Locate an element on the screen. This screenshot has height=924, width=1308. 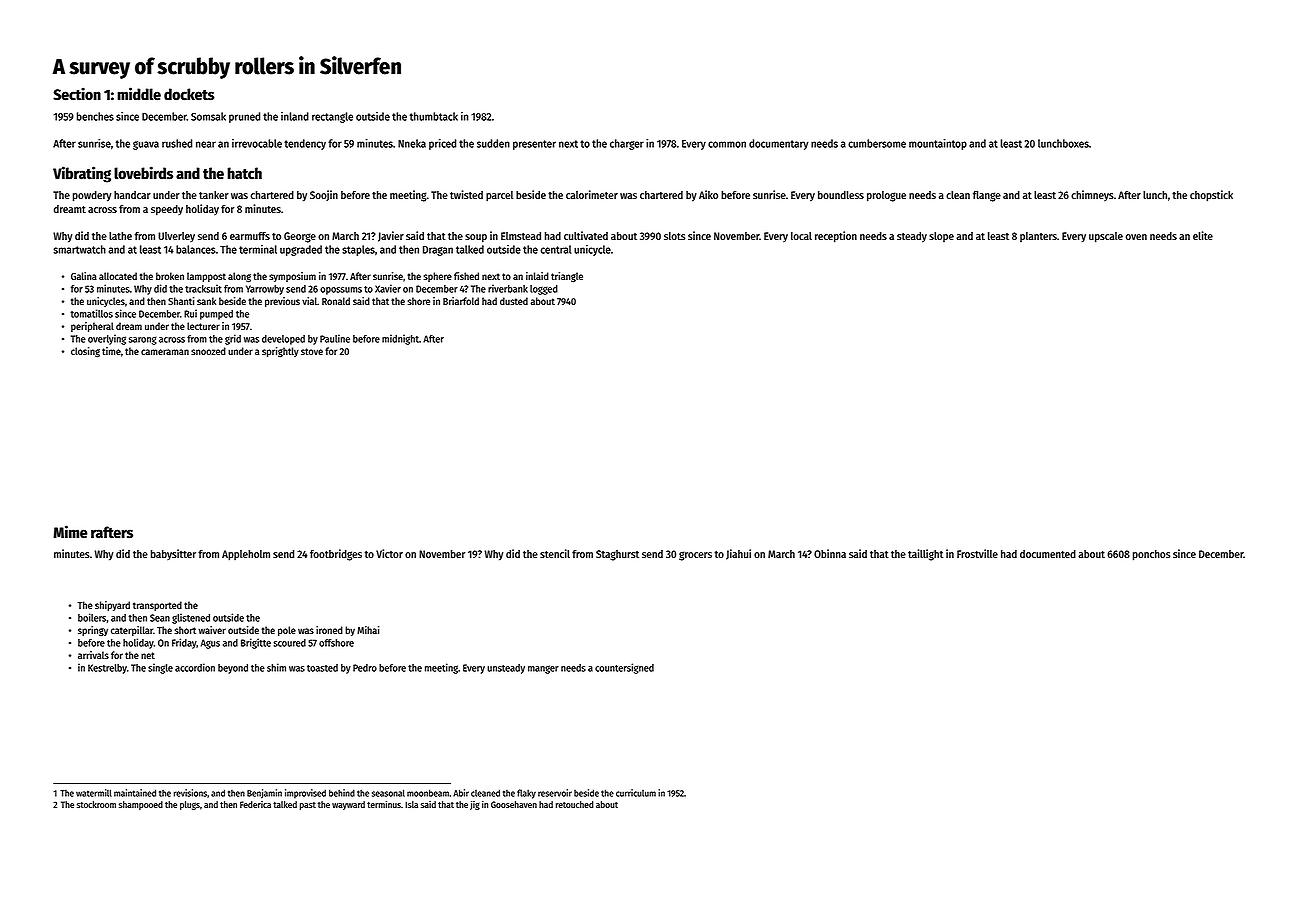
midnight is located at coordinates (400, 339).
